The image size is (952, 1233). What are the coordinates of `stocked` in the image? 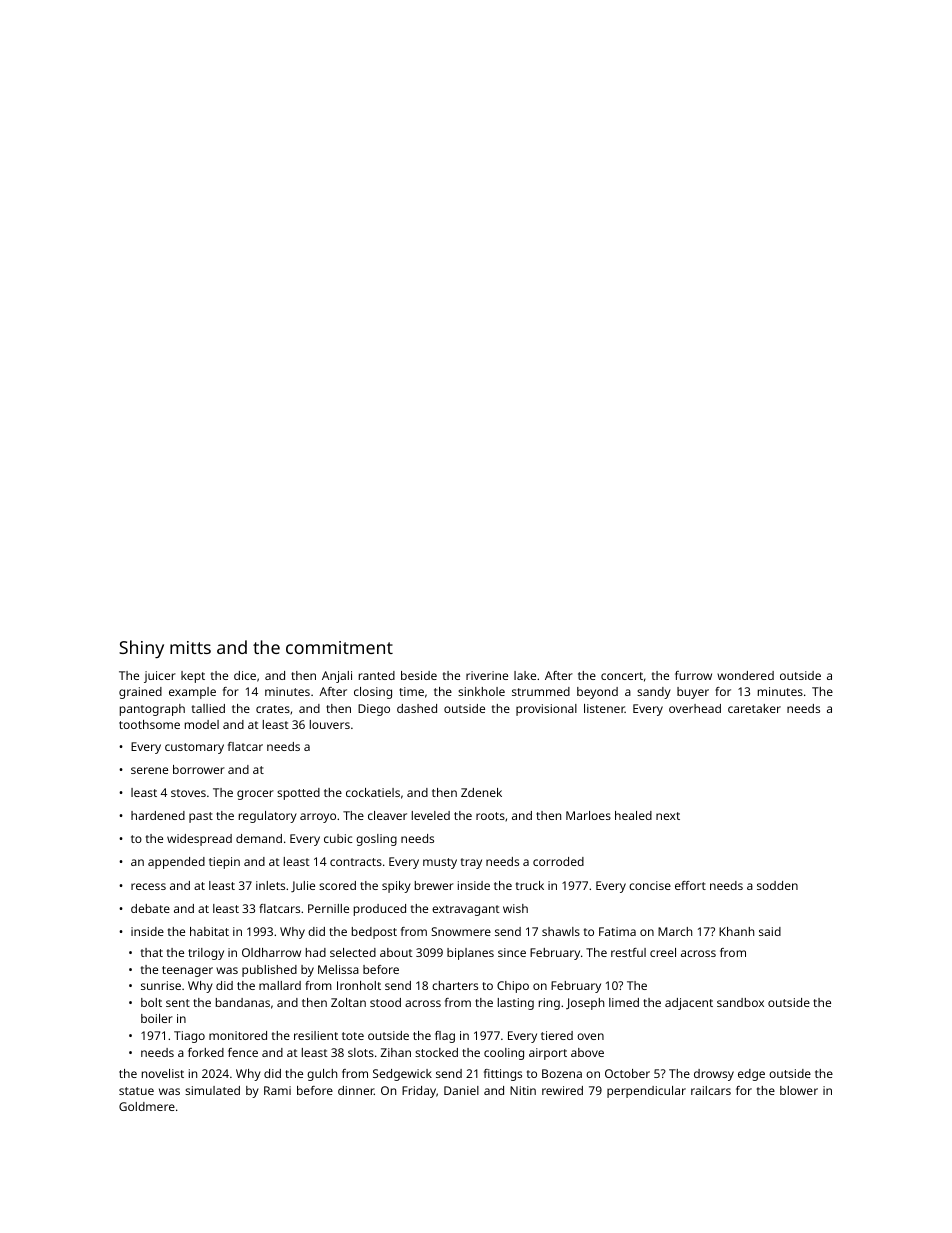 It's located at (436, 1052).
